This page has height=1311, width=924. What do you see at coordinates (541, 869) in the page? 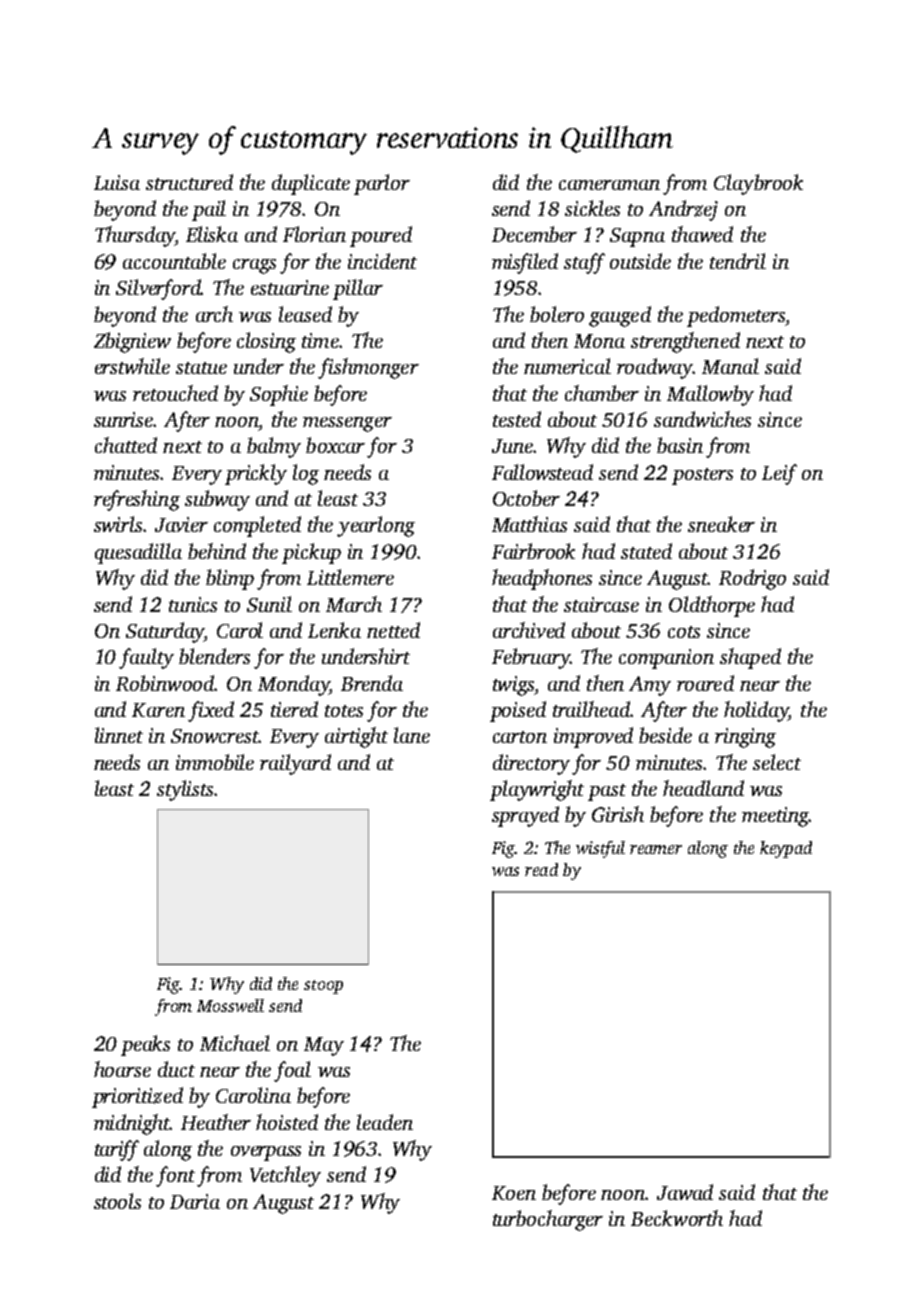
I see `read` at bounding box center [541, 869].
